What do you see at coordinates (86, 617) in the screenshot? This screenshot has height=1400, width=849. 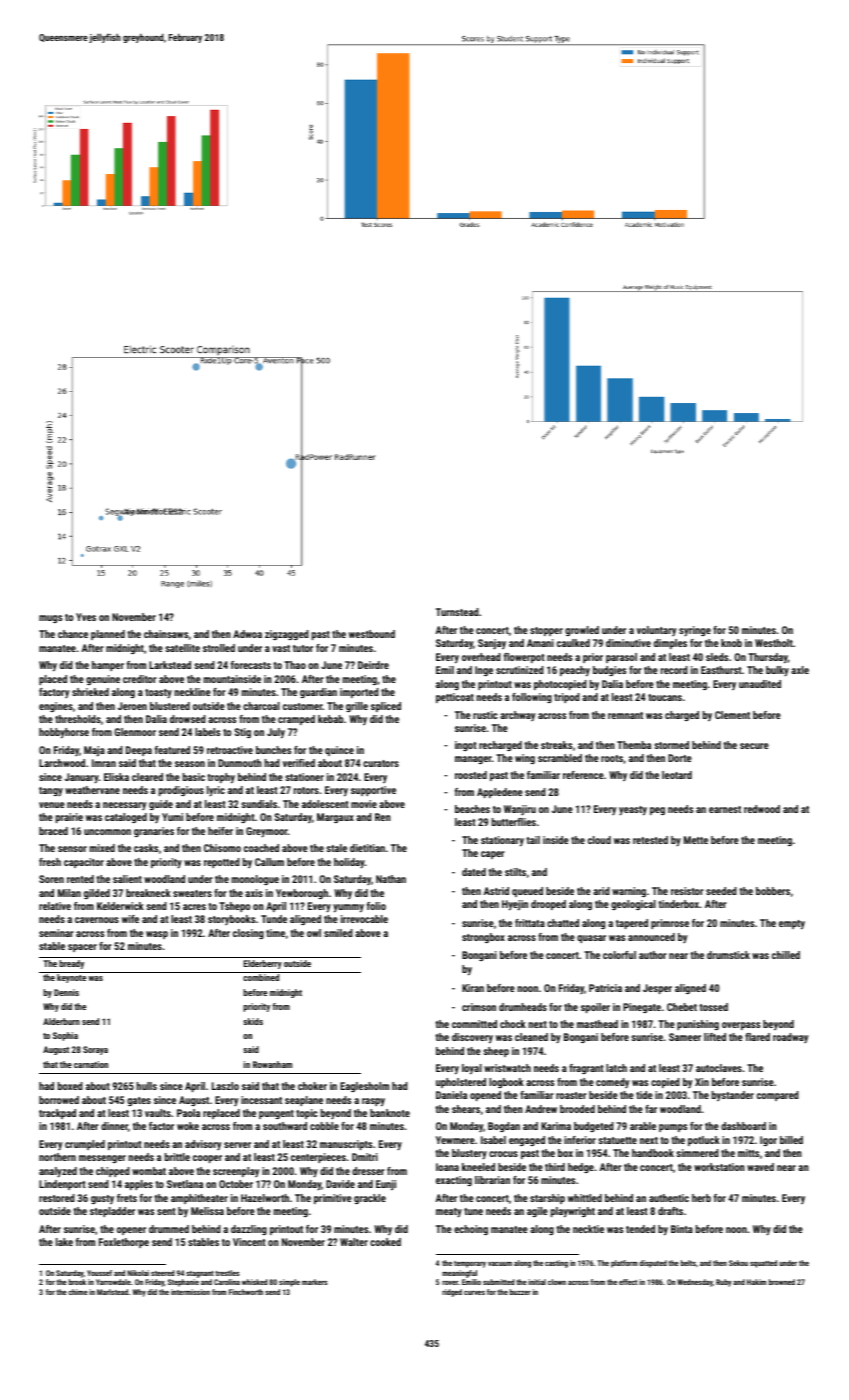 I see `Yves` at bounding box center [86, 617].
